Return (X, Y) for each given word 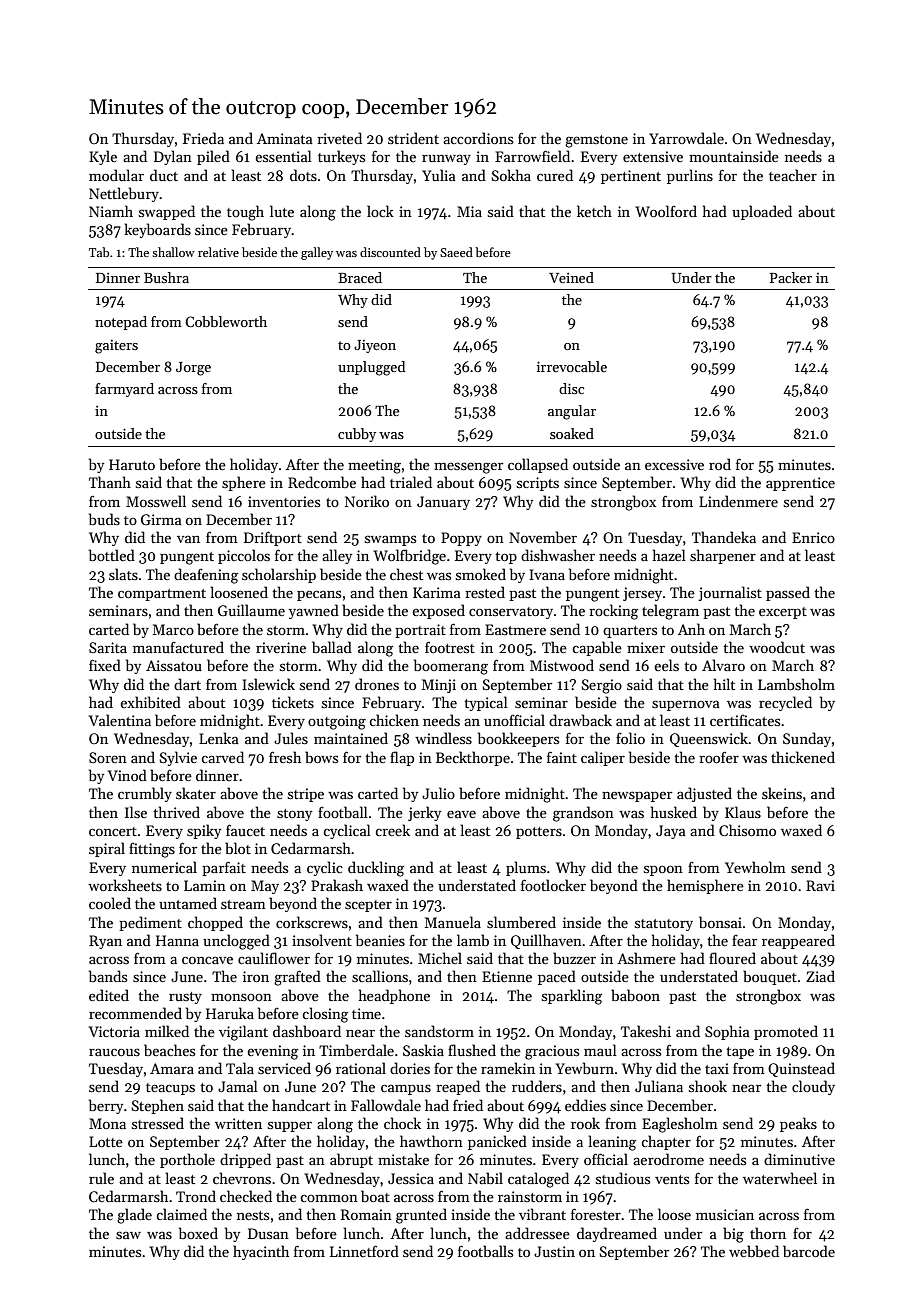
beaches (169, 1050)
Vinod (127, 775)
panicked (497, 1142)
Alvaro (723, 665)
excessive (674, 464)
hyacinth (261, 1252)
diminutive (799, 1159)
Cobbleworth (226, 321)
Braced (360, 277)
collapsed (538, 465)
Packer (791, 277)
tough (245, 213)
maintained (351, 738)
